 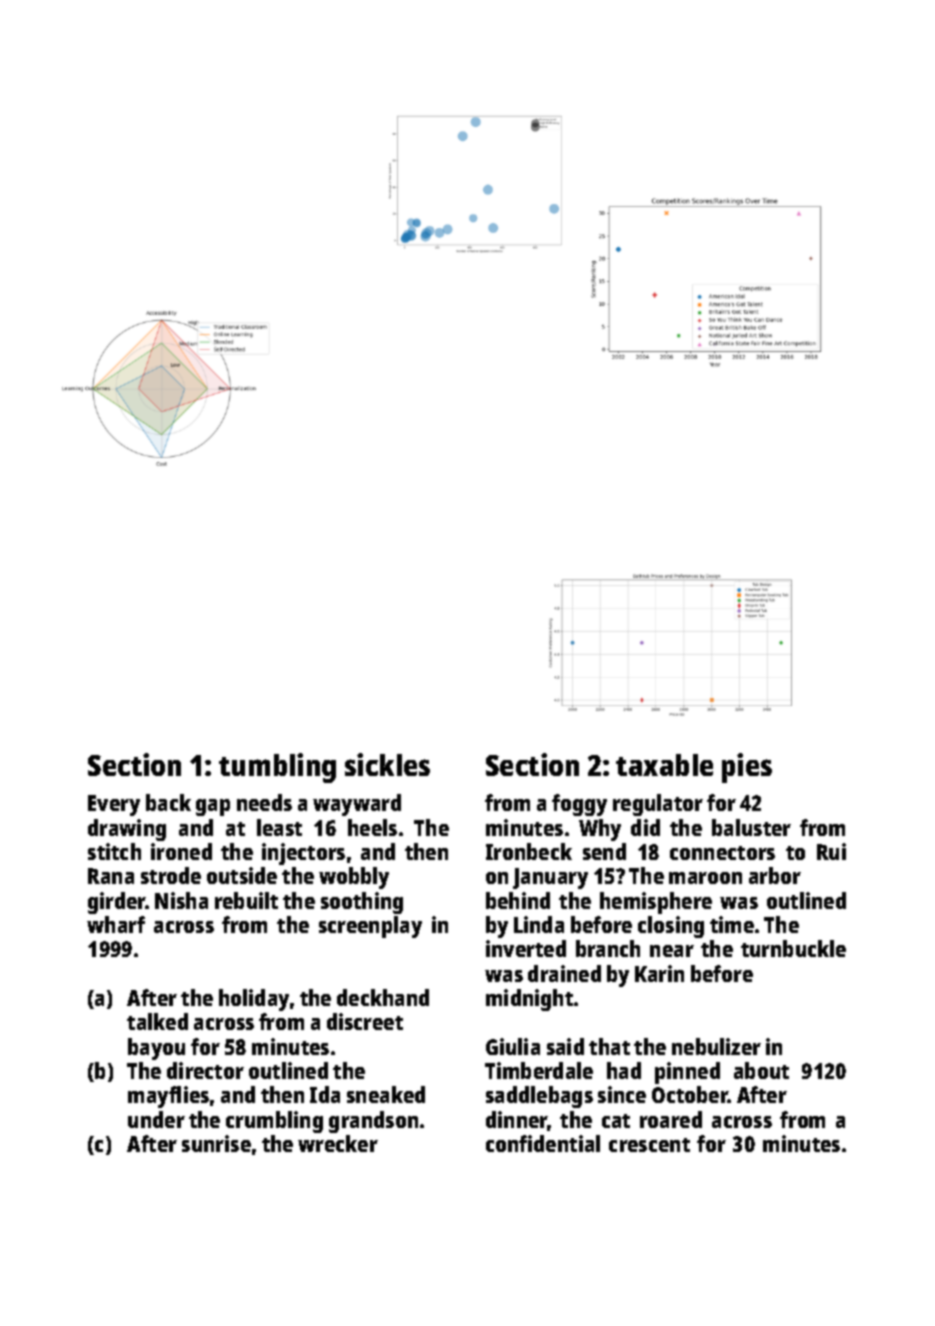 What do you see at coordinates (600, 830) in the screenshot?
I see `Why` at bounding box center [600, 830].
